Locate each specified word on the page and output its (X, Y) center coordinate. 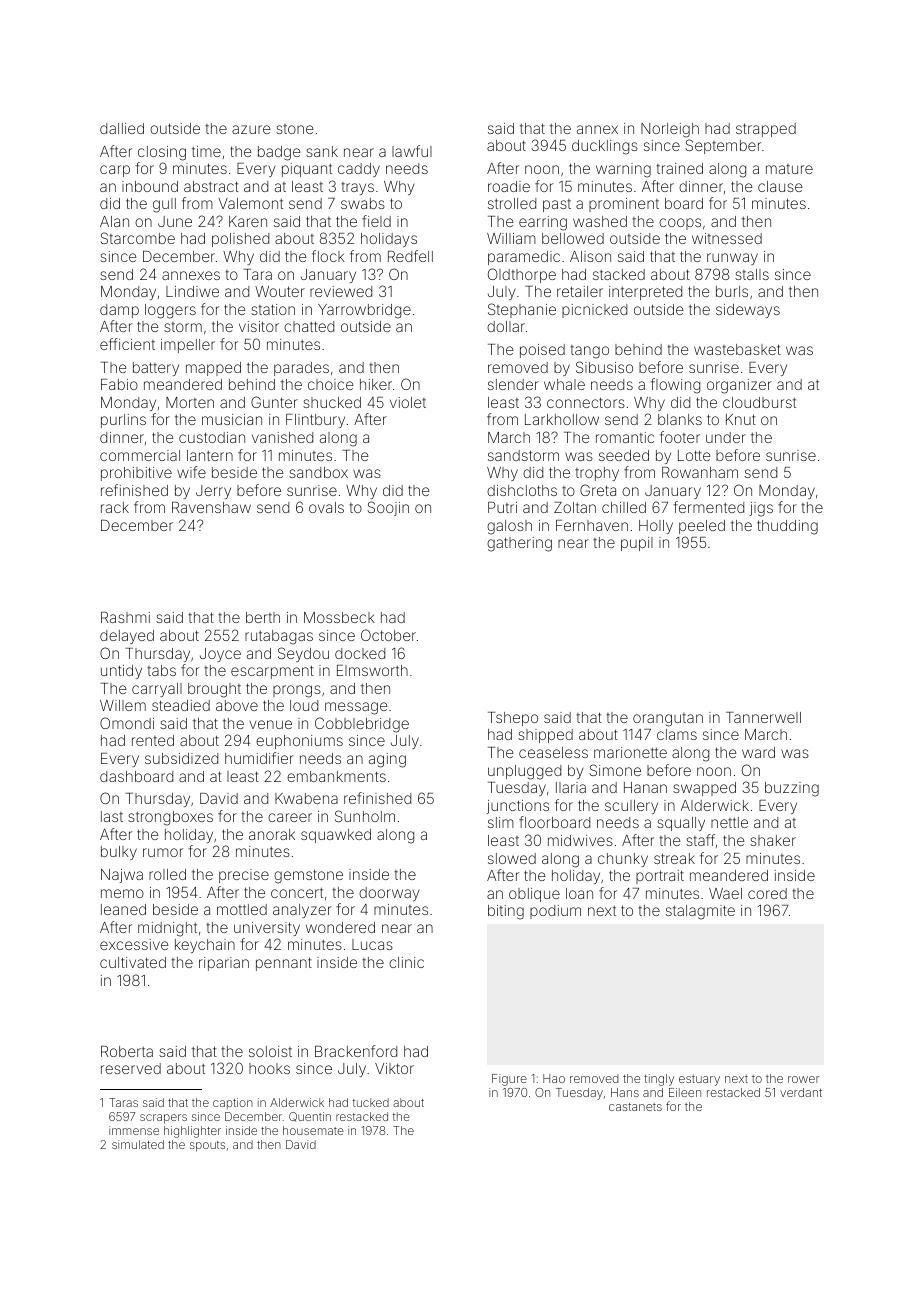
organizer (739, 386)
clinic (406, 962)
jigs (761, 509)
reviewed (341, 291)
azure (251, 129)
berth (263, 617)
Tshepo (513, 719)
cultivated (133, 962)
